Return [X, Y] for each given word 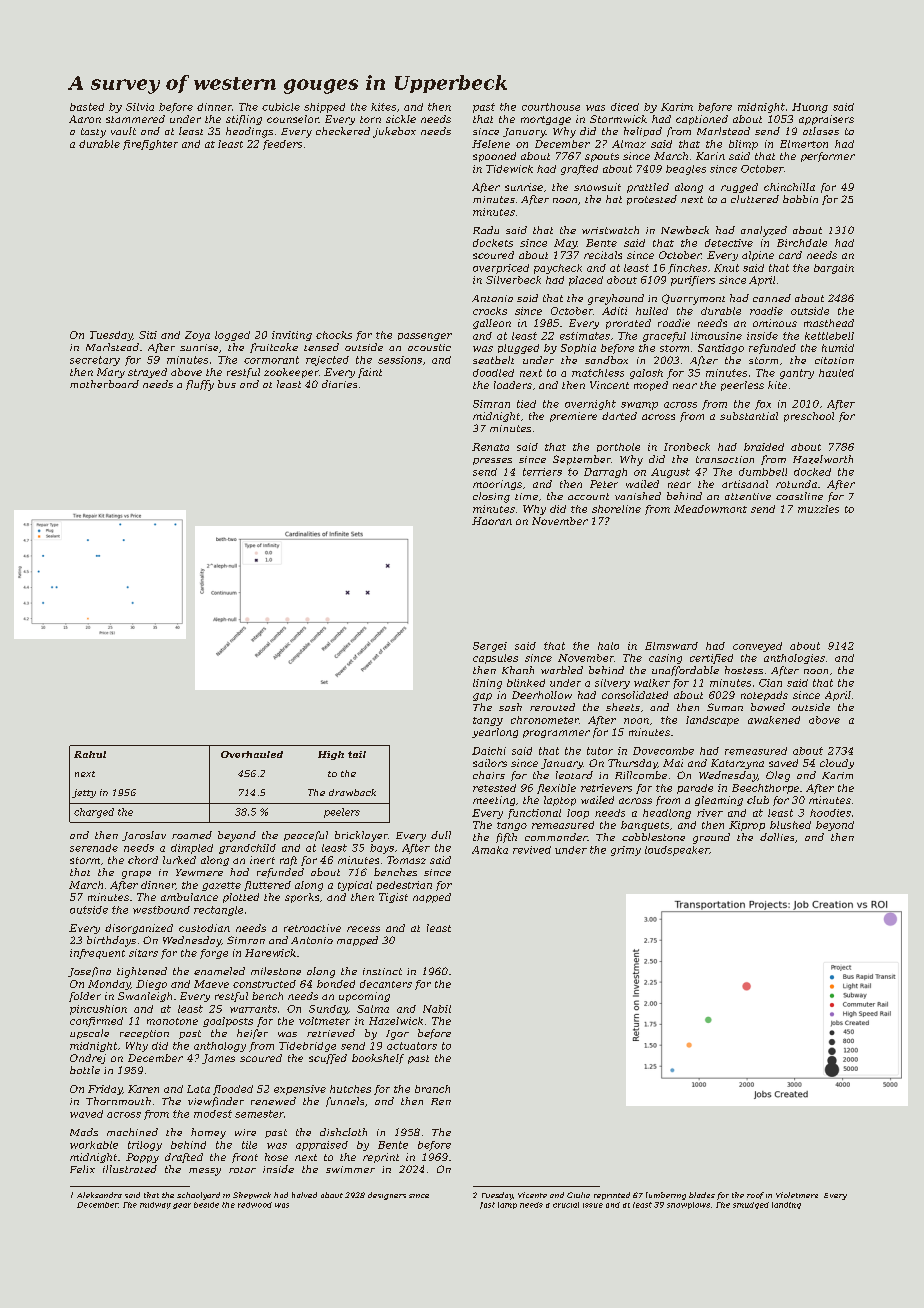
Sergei [490, 647]
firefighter [150, 145]
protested [652, 200]
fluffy [200, 385]
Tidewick [509, 169]
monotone [172, 1021]
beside [206, 1205]
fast [487, 1205]
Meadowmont [710, 509]
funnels [345, 1102]
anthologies [794, 659]
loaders [513, 385]
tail [357, 754]
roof [755, 1195]
